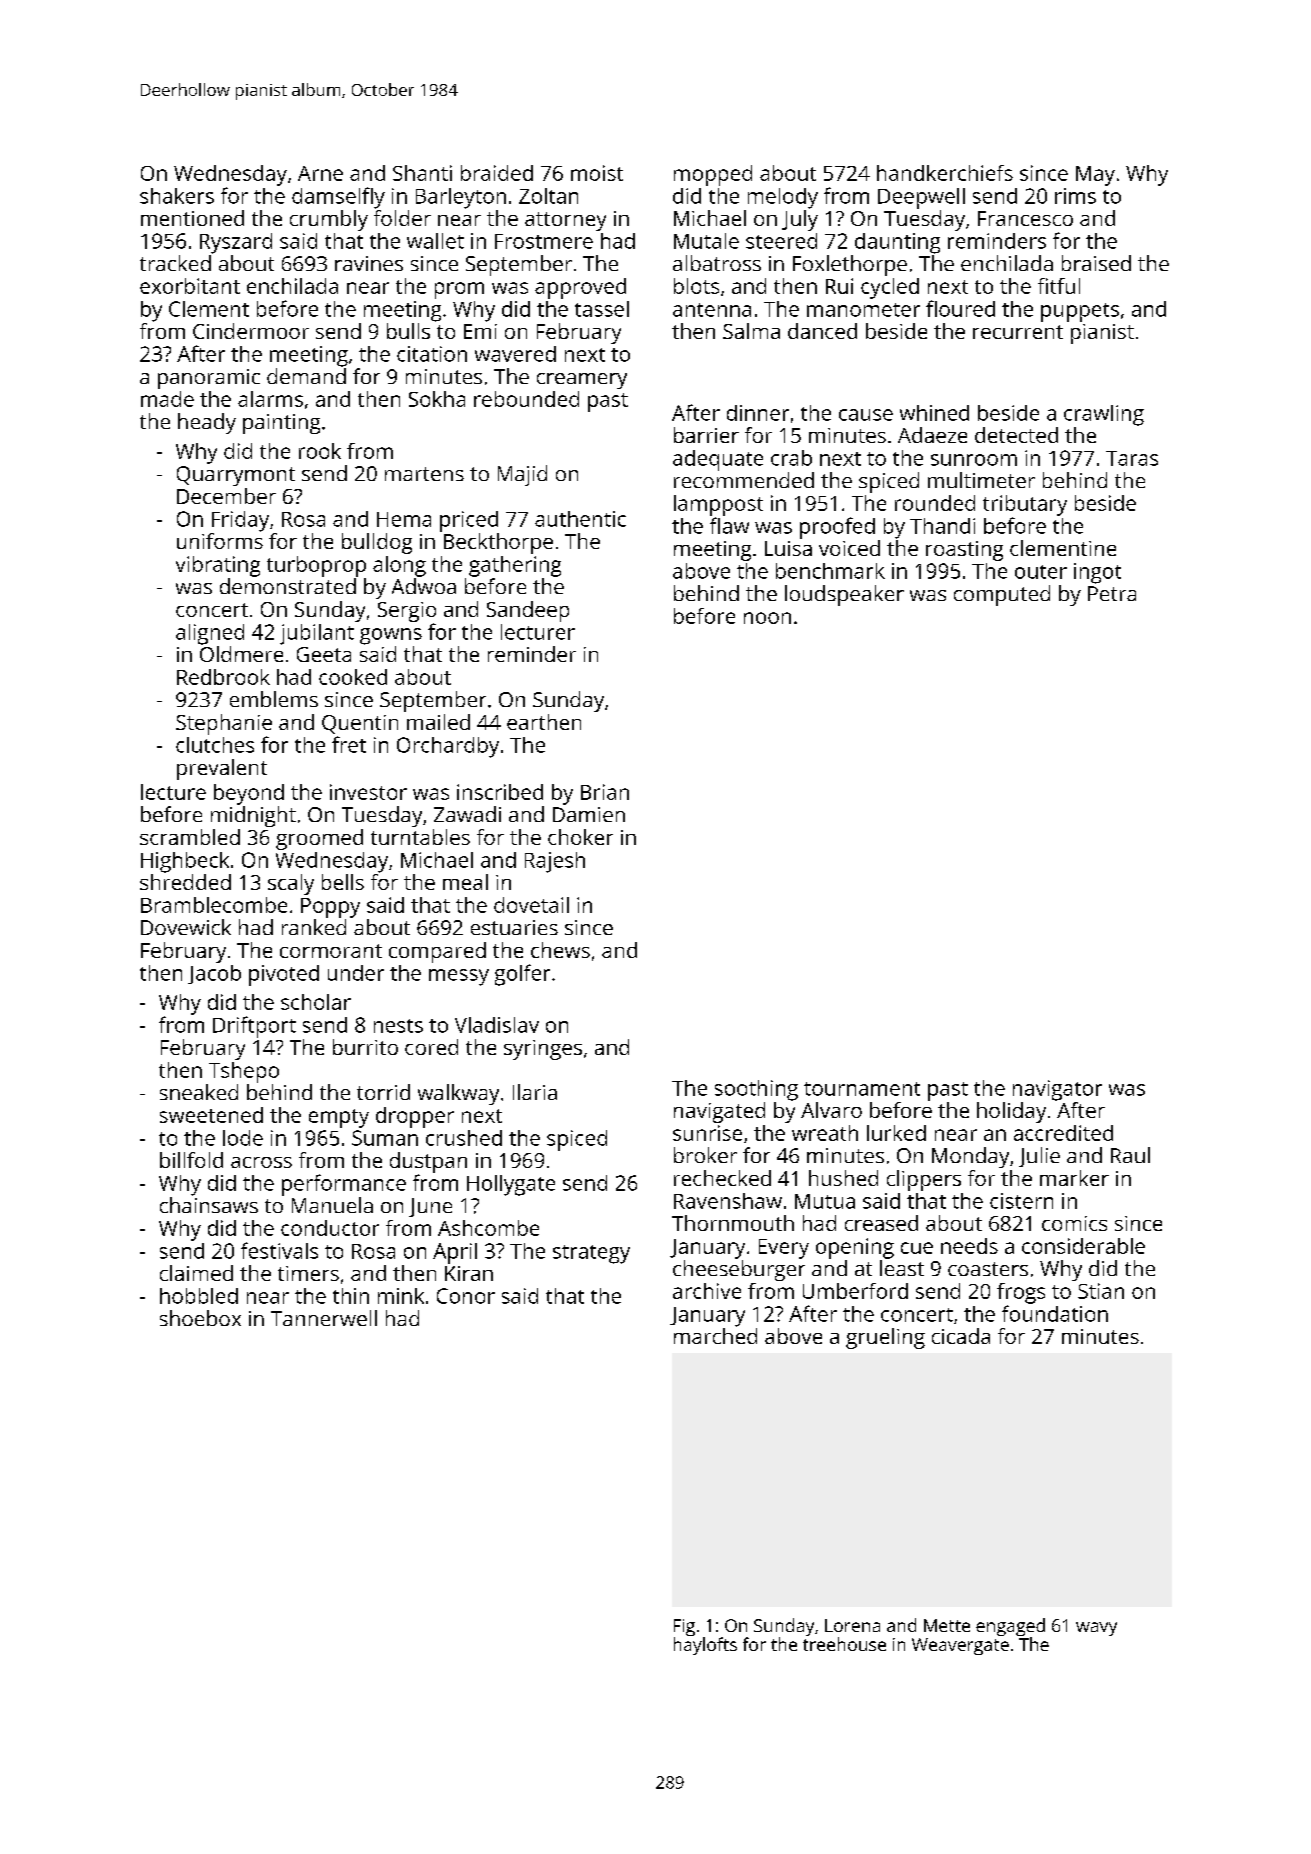 This image has width=1311, height=1854. What do you see at coordinates (970, 1157) in the image?
I see `Monday` at bounding box center [970, 1157].
